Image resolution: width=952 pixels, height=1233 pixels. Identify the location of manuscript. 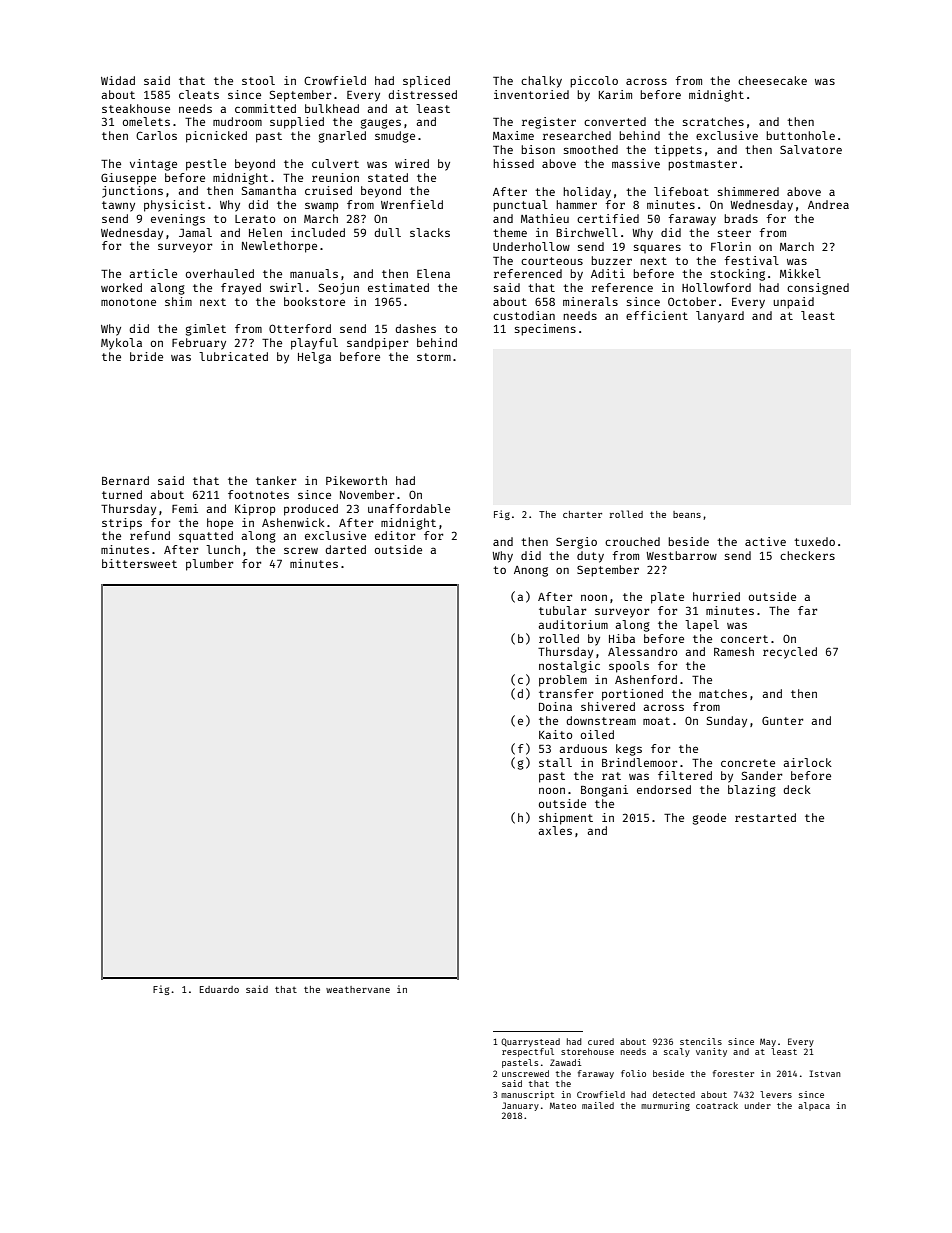
(527, 1095).
